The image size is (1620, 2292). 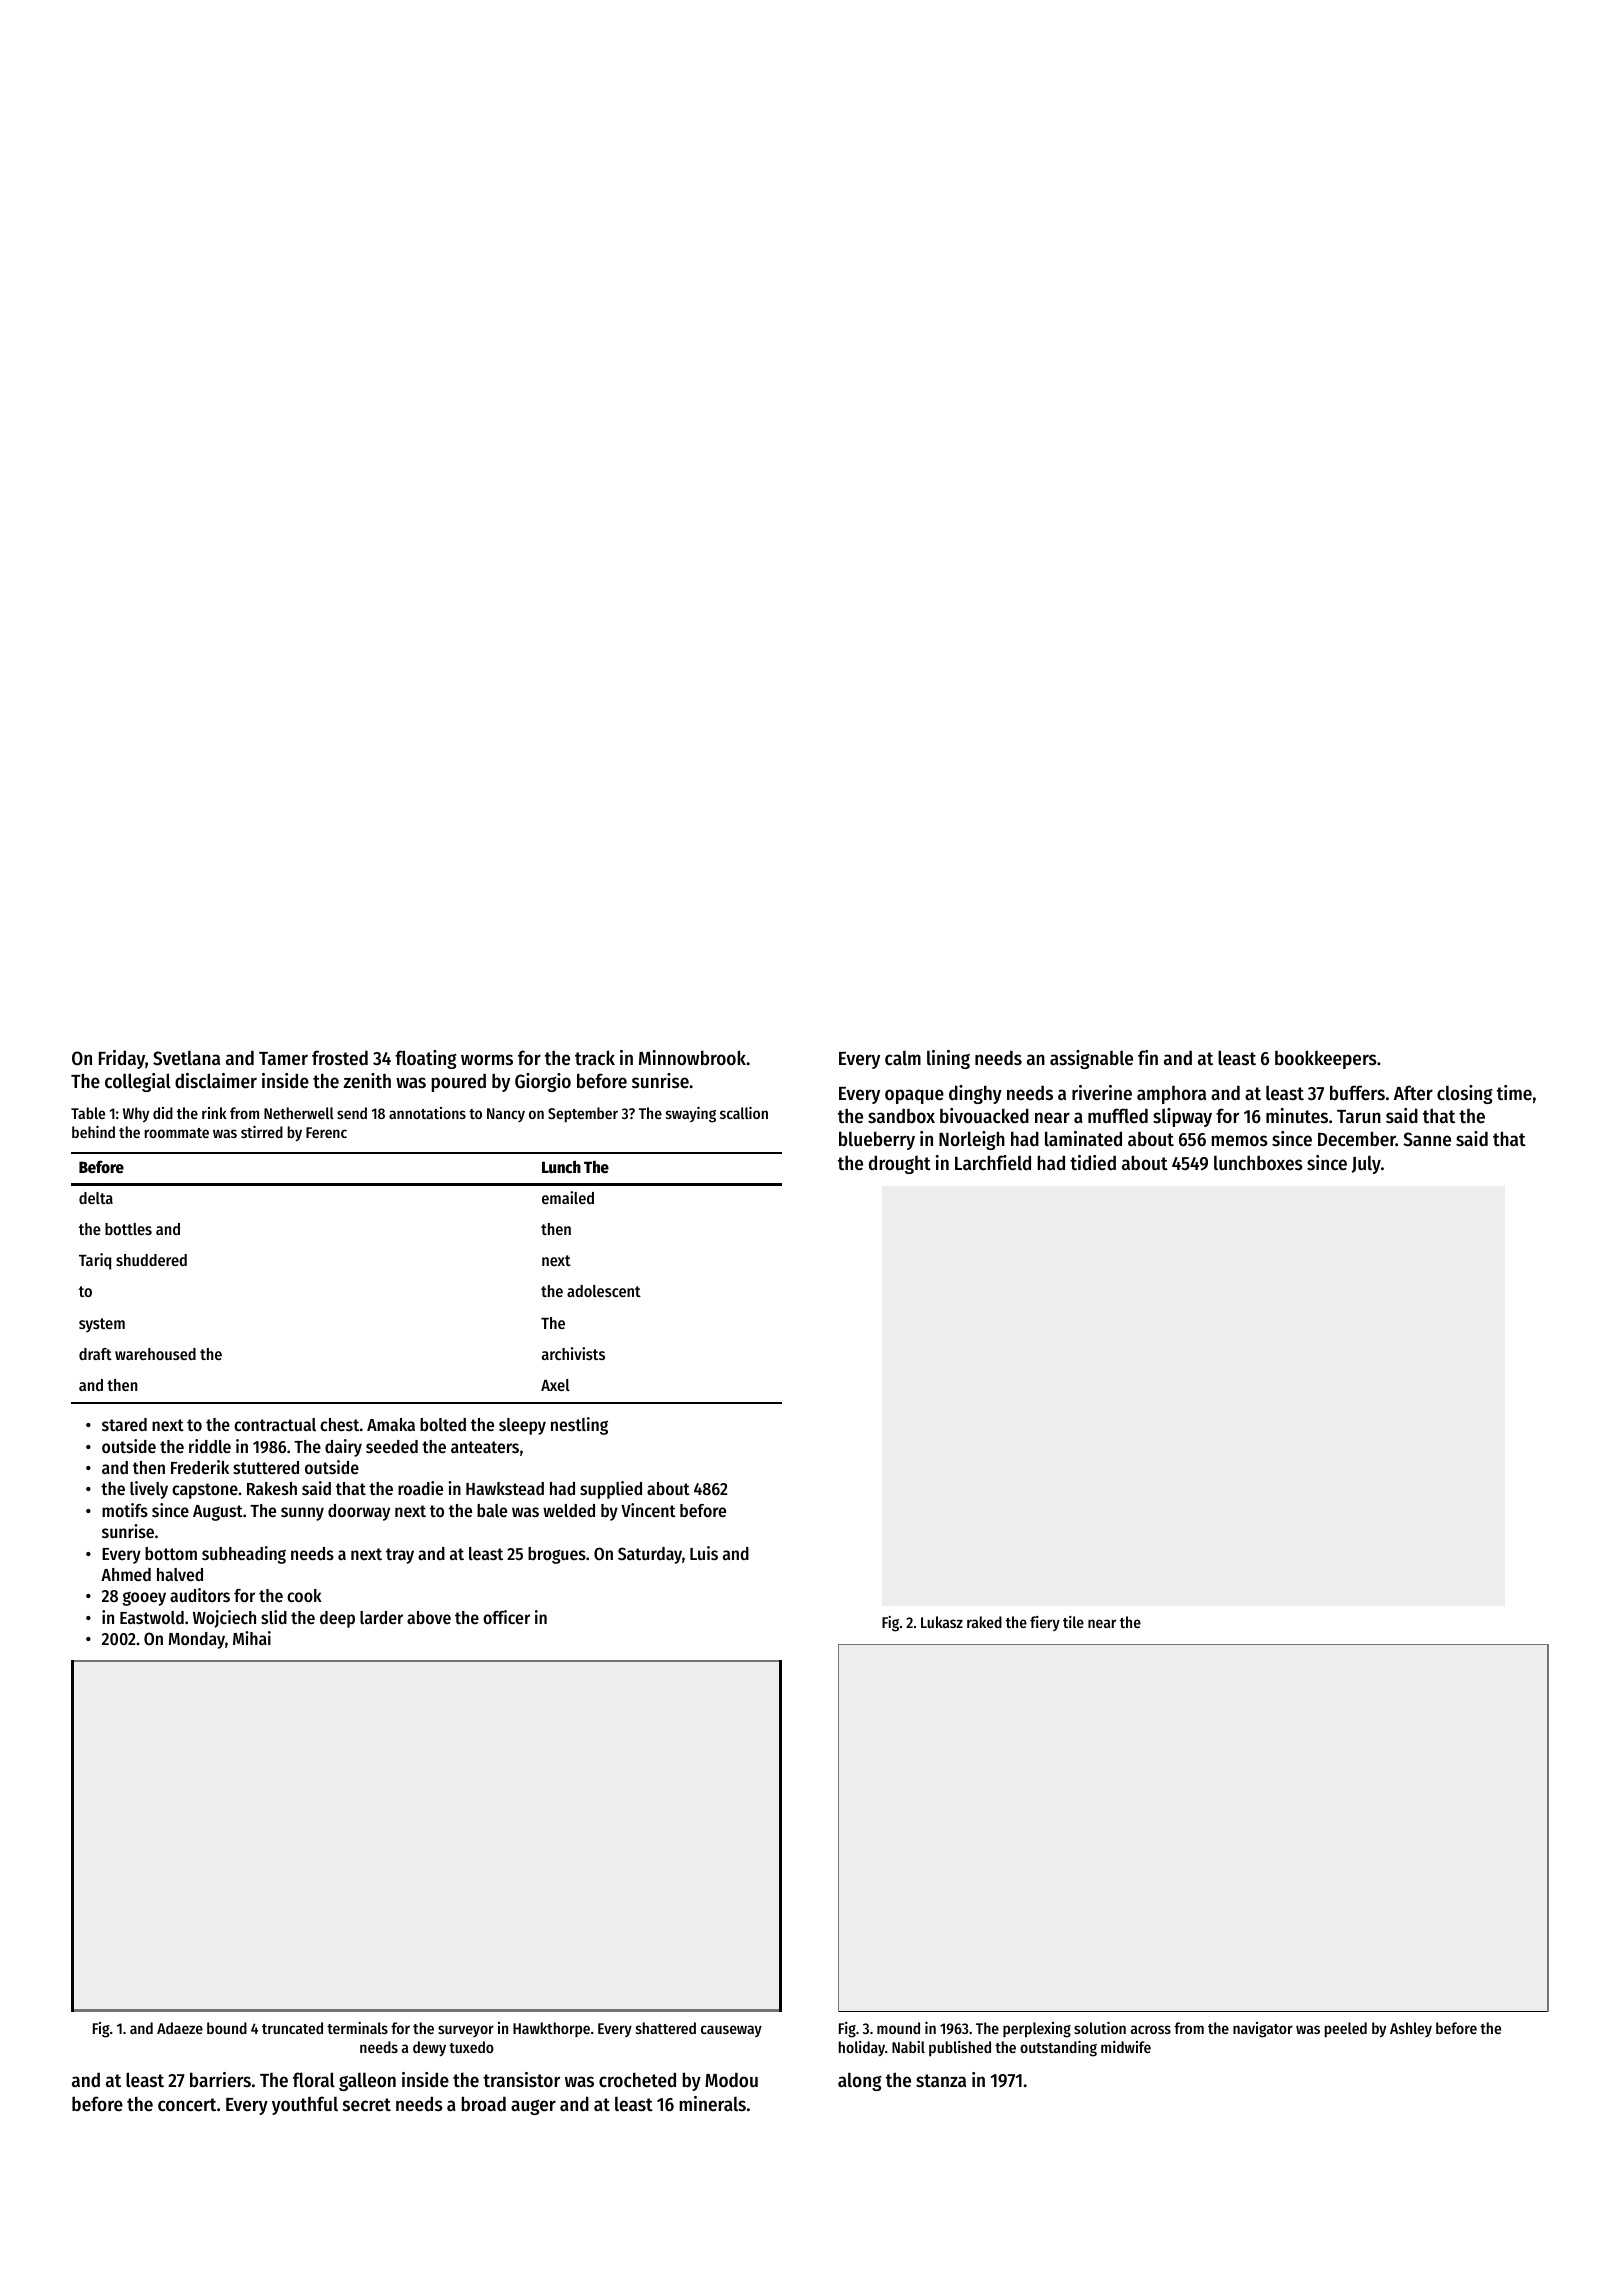 I want to click on July, so click(x=1366, y=1164).
